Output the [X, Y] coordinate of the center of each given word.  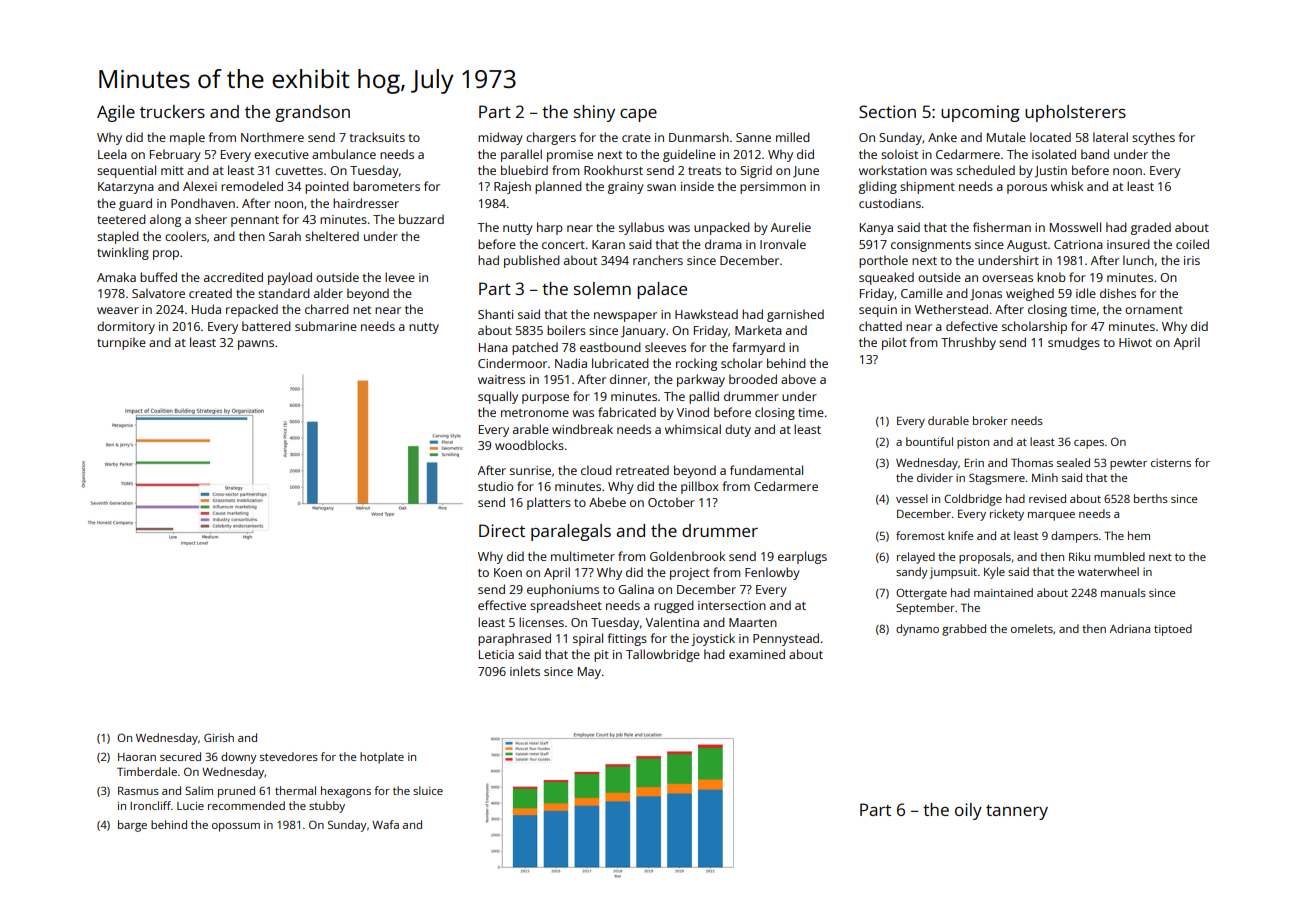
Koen [508, 572]
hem [1139, 535]
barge [132, 826]
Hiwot [1135, 342]
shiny [594, 113]
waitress [501, 379]
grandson [312, 113]
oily [968, 811]
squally [498, 397]
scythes [1153, 138]
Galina [636, 589]
